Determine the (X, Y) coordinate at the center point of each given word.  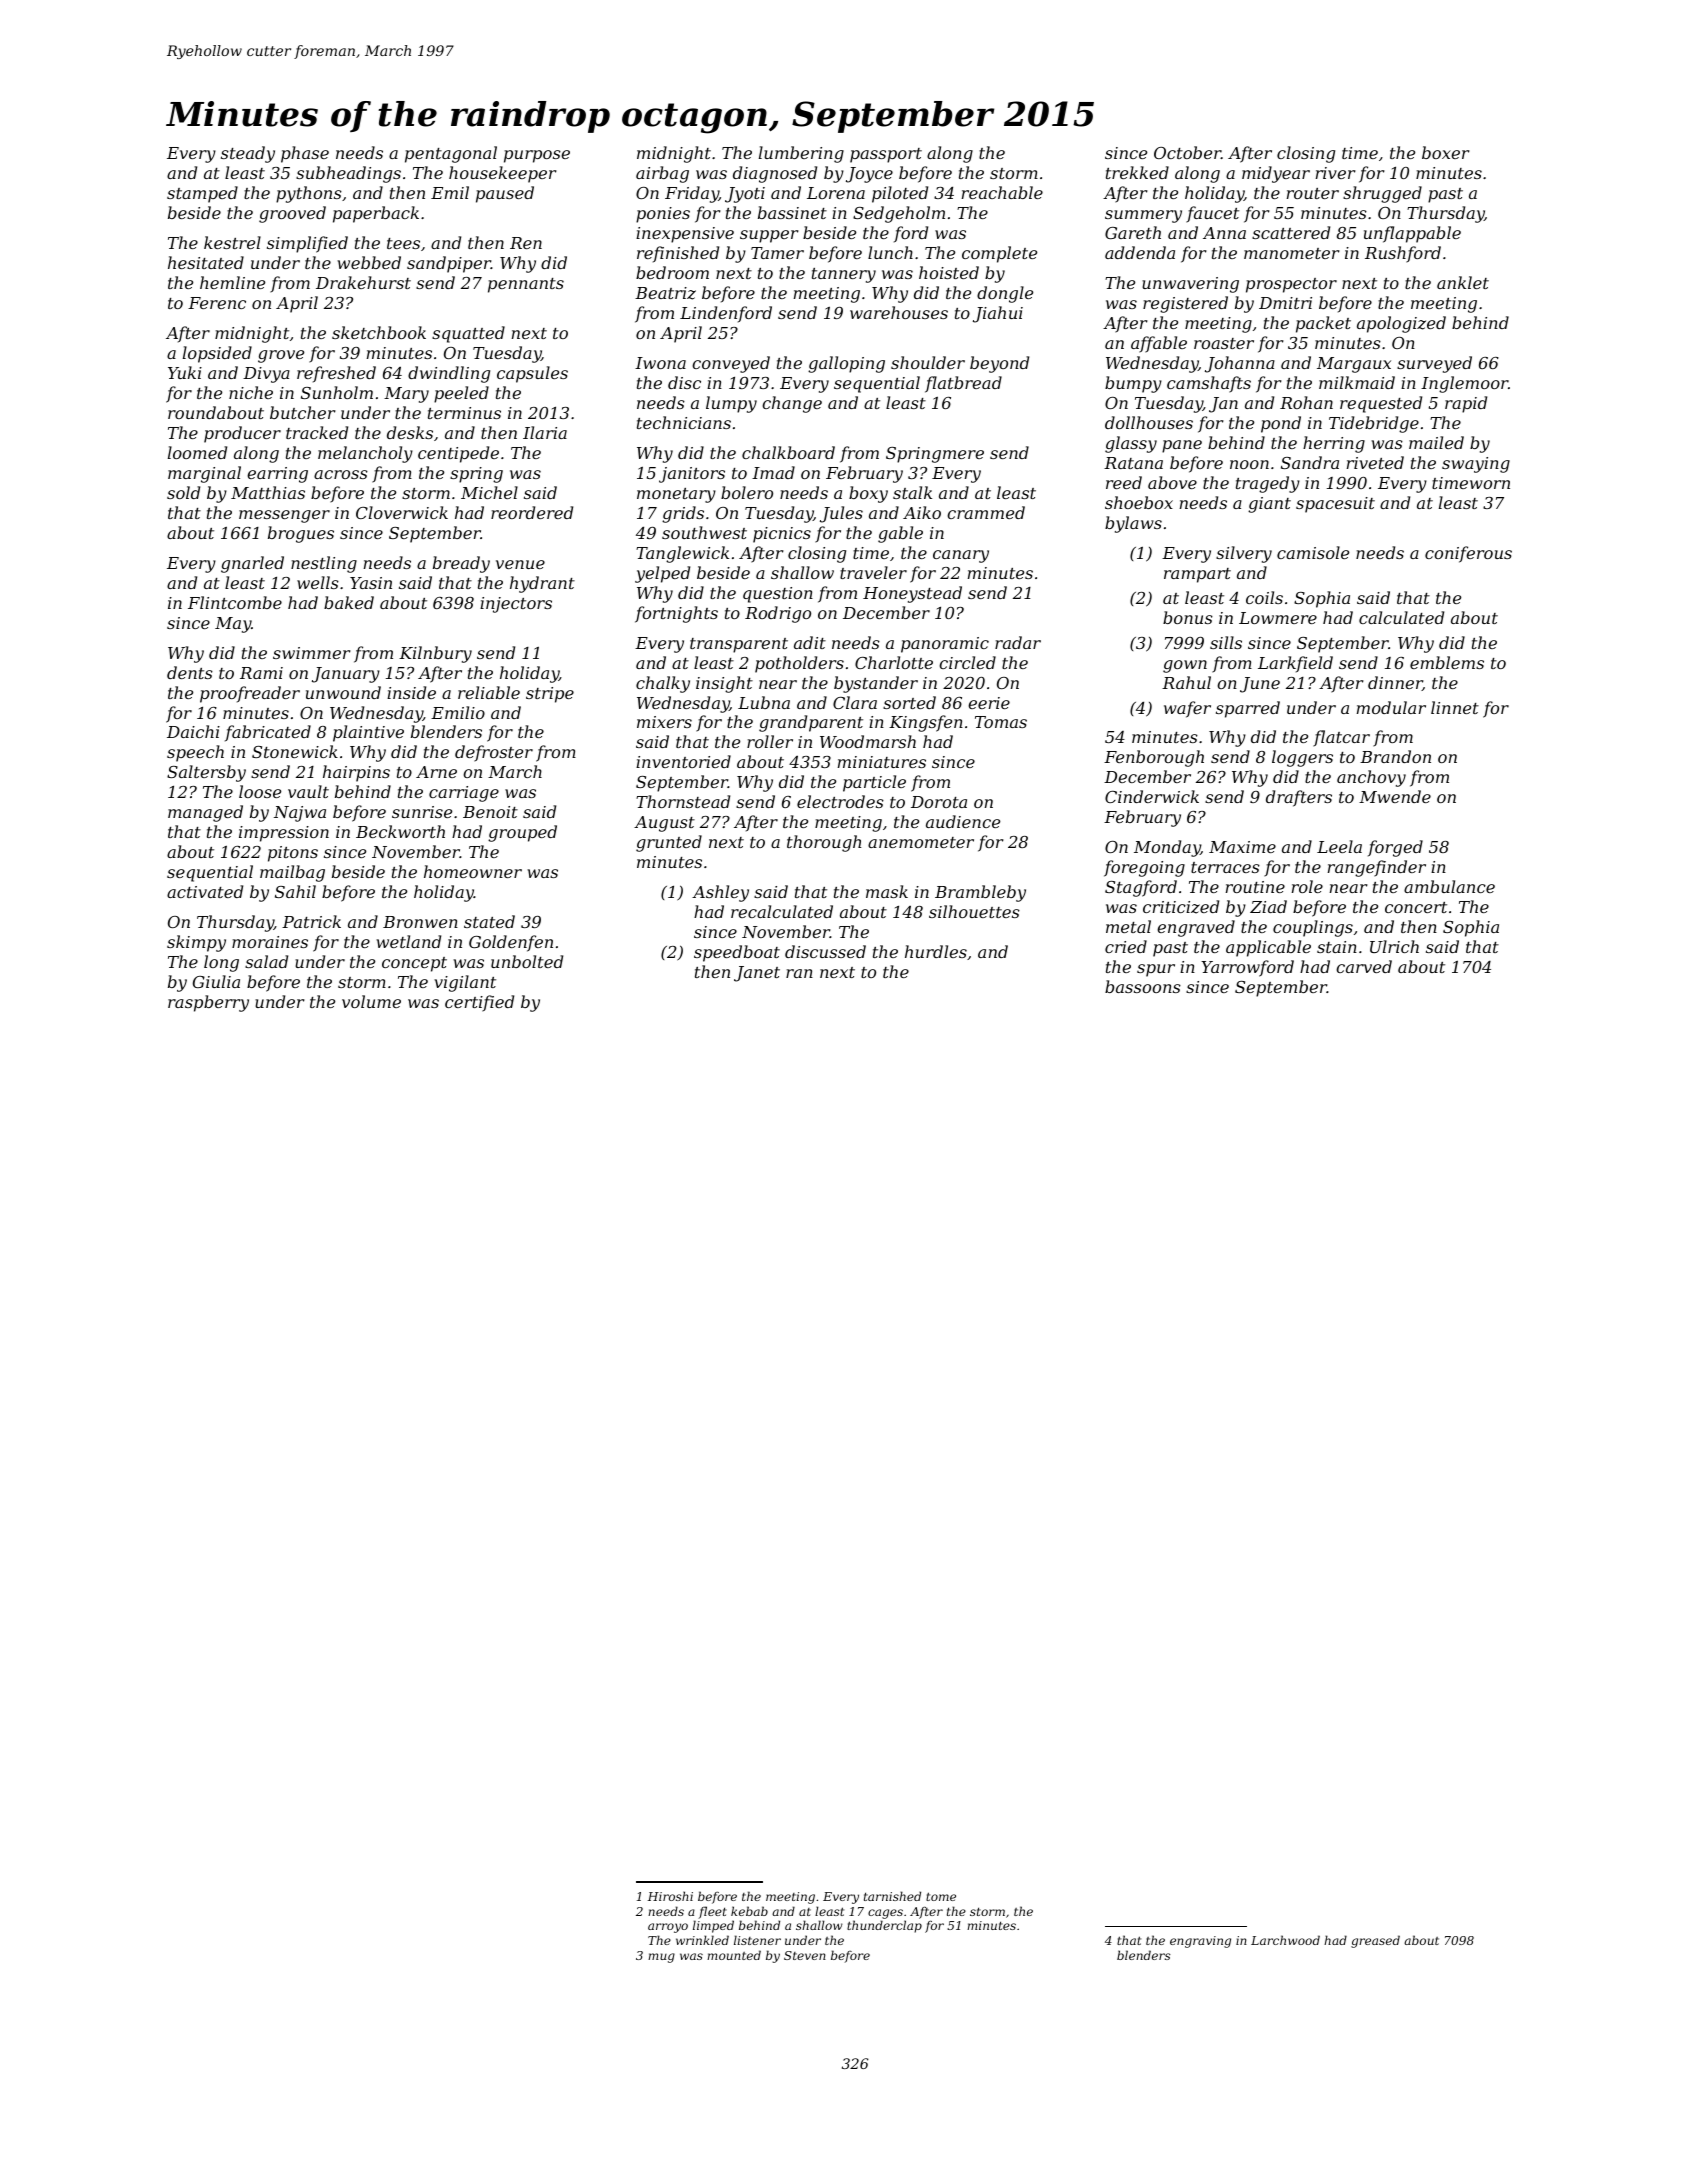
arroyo (668, 1928)
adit (810, 642)
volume (371, 1001)
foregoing (1144, 868)
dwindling (449, 374)
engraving (1200, 1942)
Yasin (371, 583)
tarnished (892, 1896)
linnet (1455, 707)
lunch (890, 252)
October (1187, 152)
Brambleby (980, 893)
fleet (713, 1912)
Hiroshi (670, 1896)
